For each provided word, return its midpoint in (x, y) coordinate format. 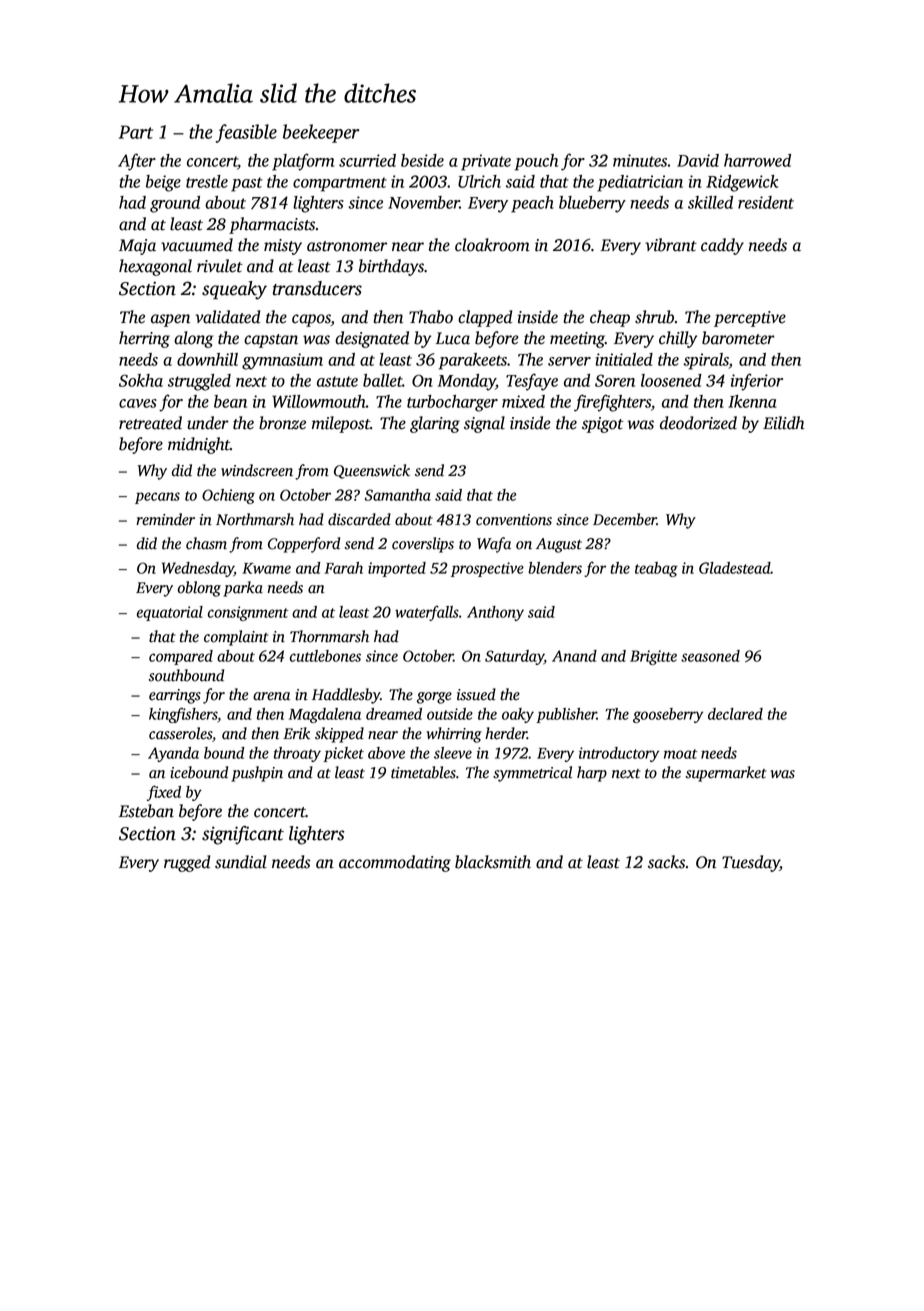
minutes (640, 160)
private (486, 162)
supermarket (725, 774)
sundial (241, 862)
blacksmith (493, 862)
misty (283, 247)
